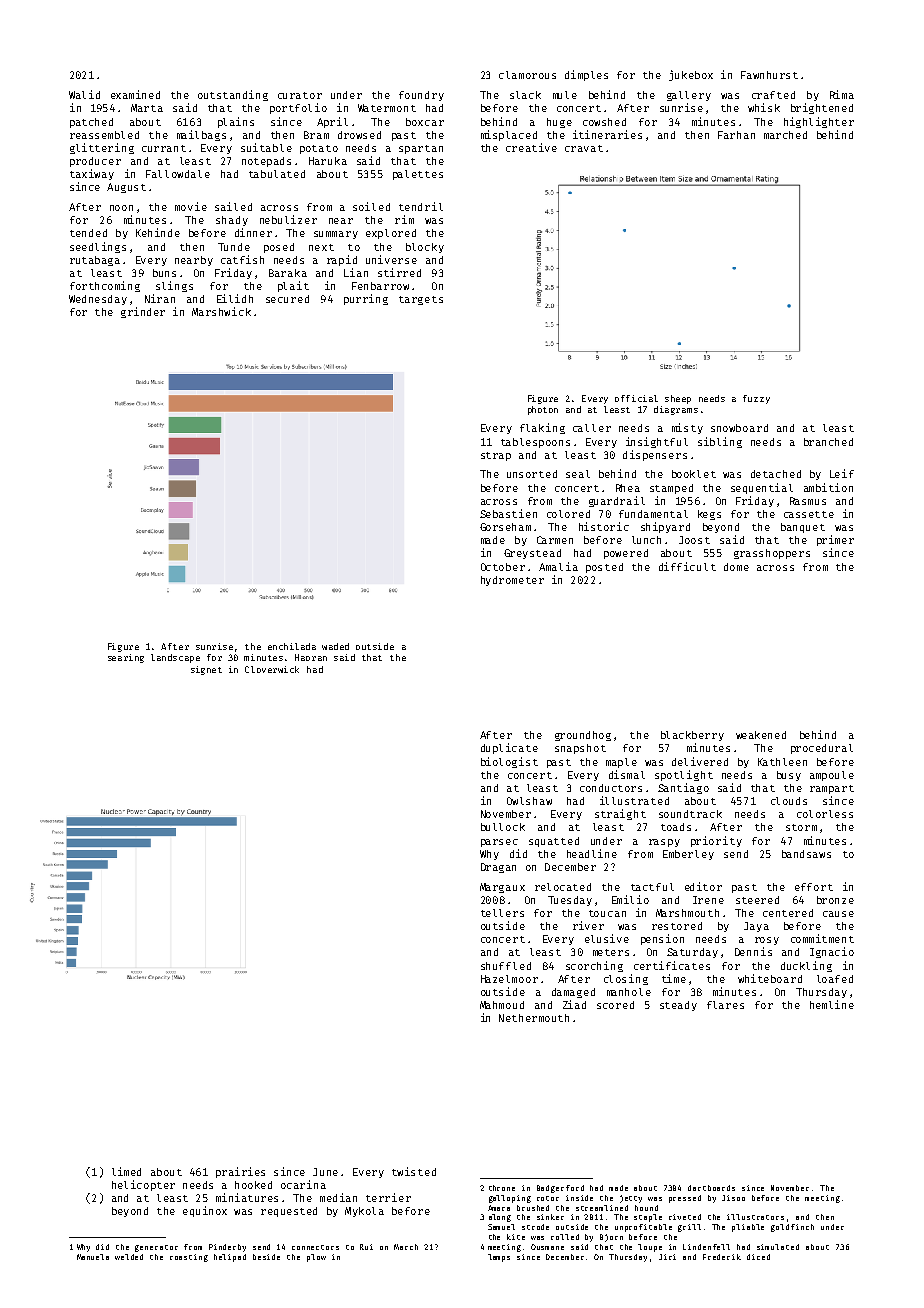 Image resolution: width=924 pixels, height=1308 pixels. I want to click on limed, so click(126, 1171).
